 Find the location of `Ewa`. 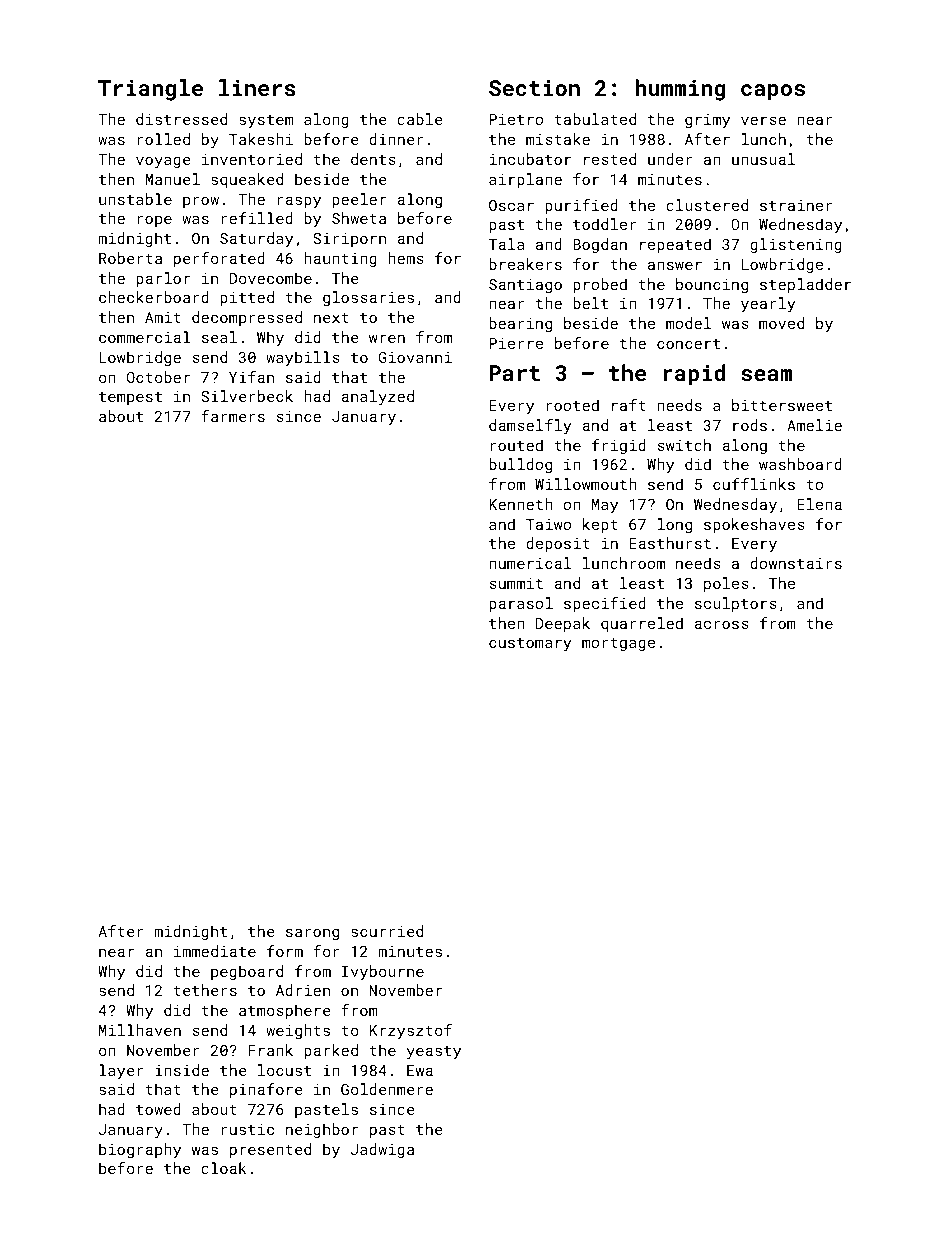

Ewa is located at coordinates (420, 1070).
